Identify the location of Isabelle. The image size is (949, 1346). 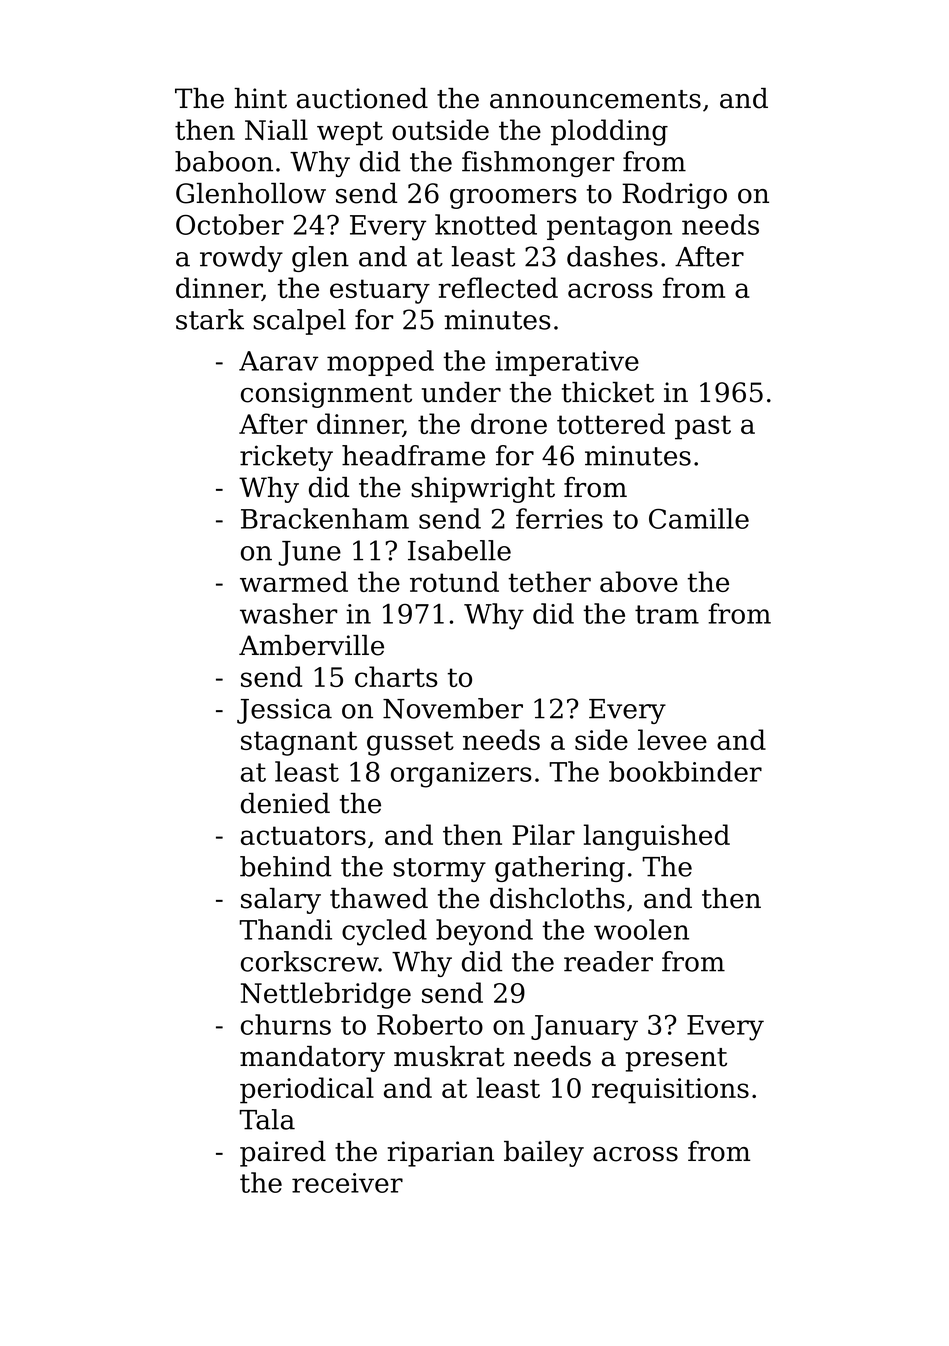
(459, 550).
